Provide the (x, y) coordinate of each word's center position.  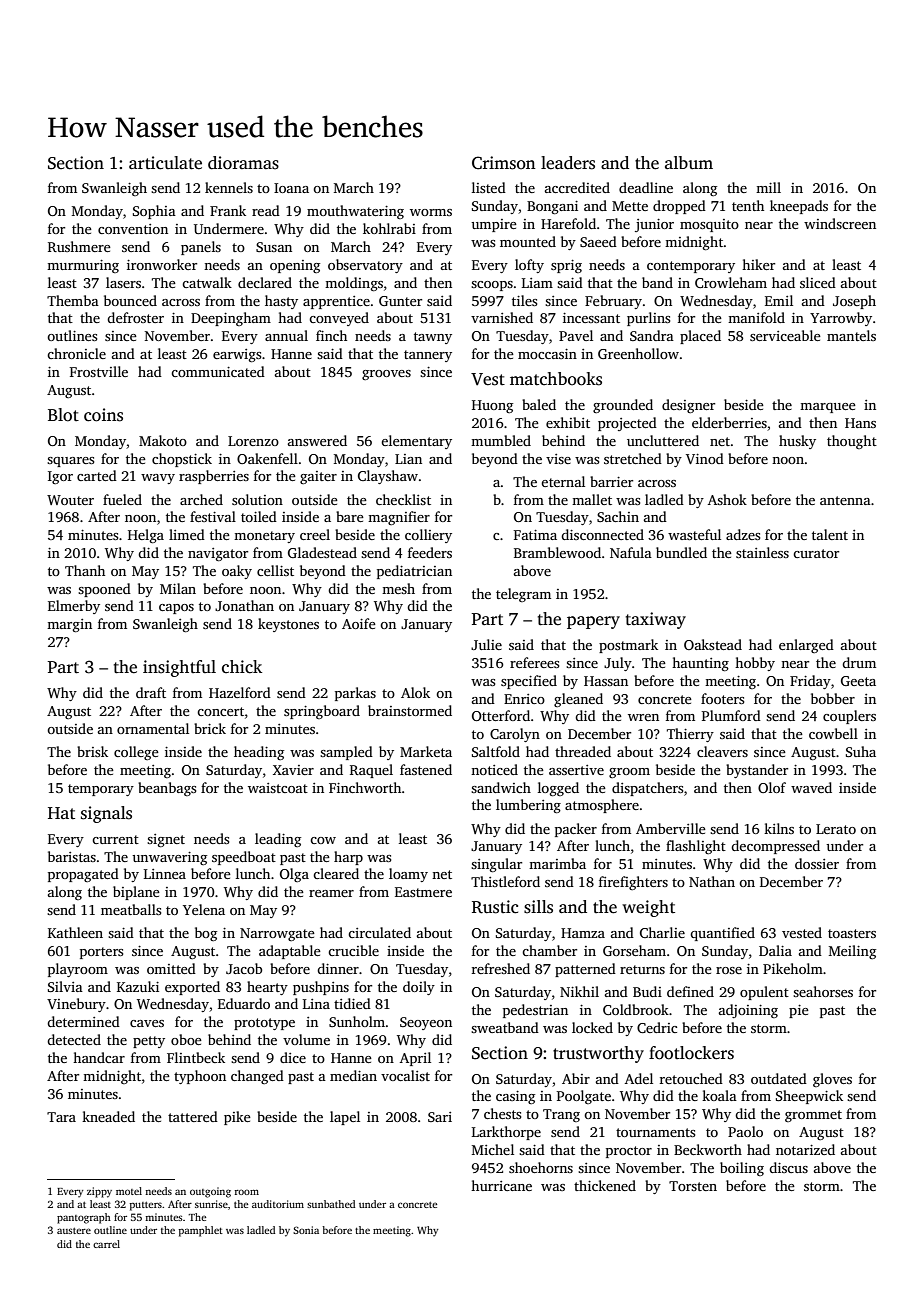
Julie (486, 644)
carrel (106, 1244)
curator (816, 553)
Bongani (552, 208)
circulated (379, 932)
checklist (403, 499)
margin (69, 626)
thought (852, 442)
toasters (852, 933)
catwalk (207, 282)
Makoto (163, 440)
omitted (171, 968)
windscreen (840, 223)
